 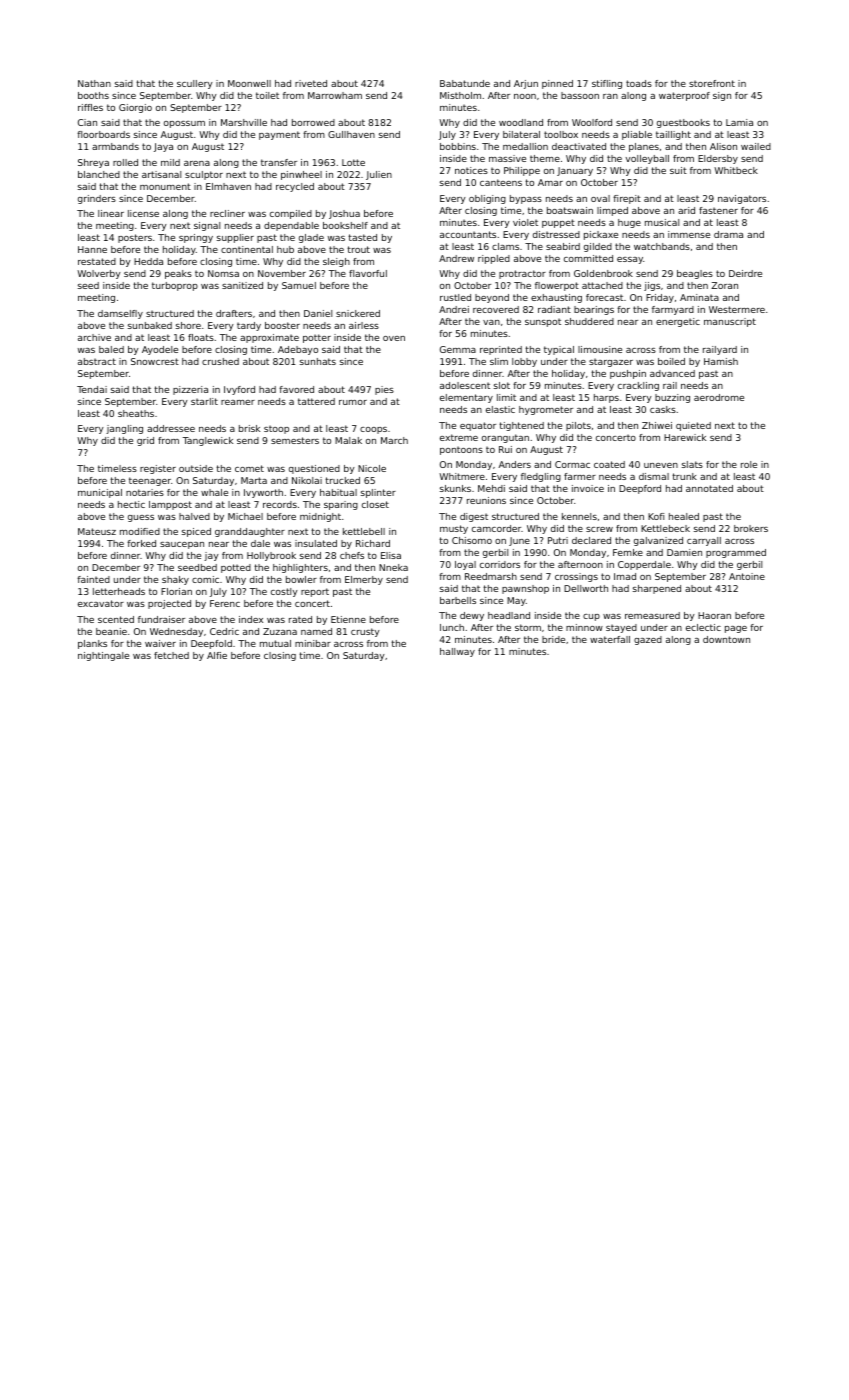 What do you see at coordinates (120, 314) in the screenshot?
I see `damselfly` at bounding box center [120, 314].
